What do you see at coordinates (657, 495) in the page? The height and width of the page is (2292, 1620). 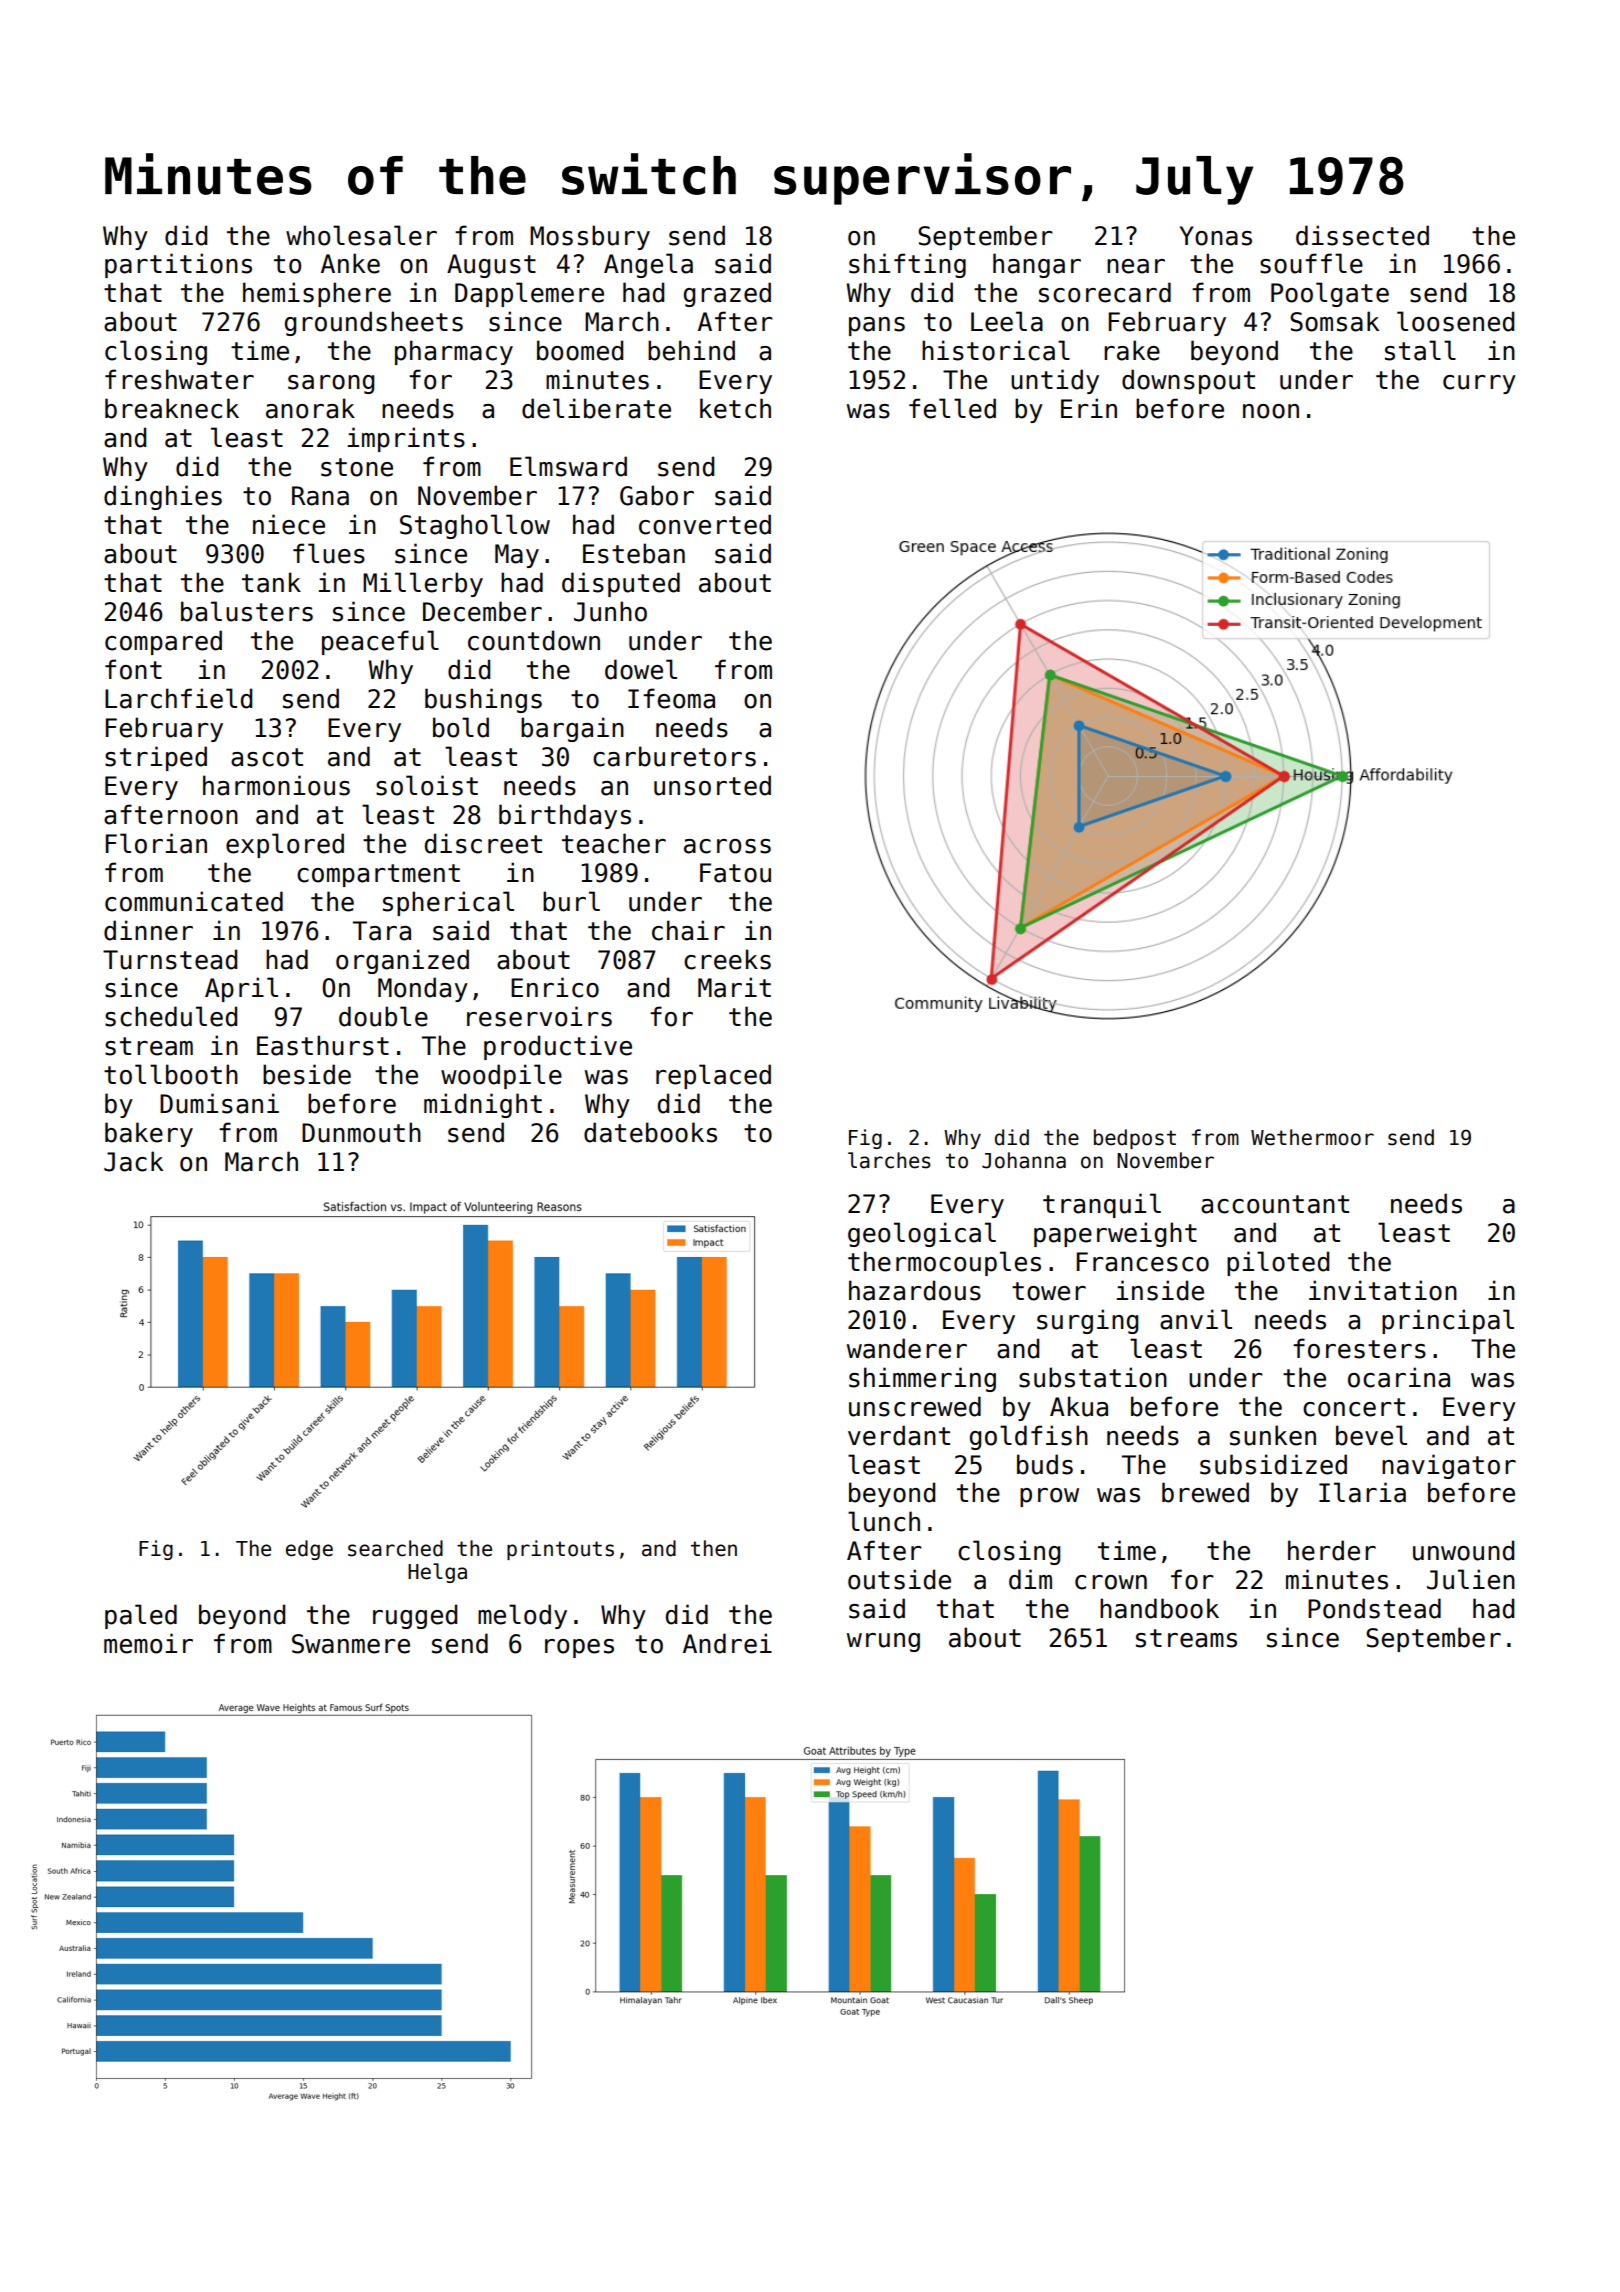 I see `Gabor` at bounding box center [657, 495].
